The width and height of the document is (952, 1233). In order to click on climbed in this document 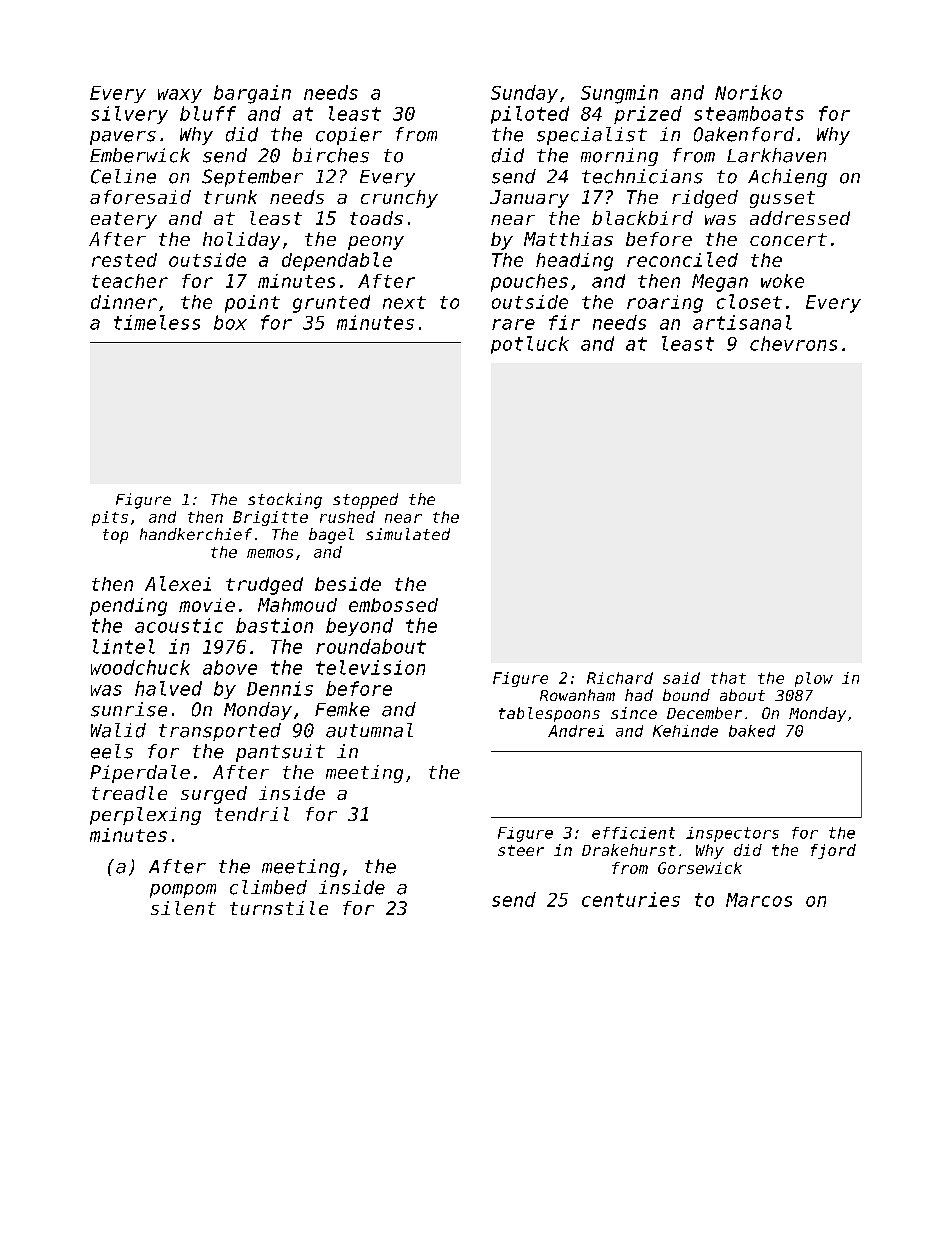, I will do `click(268, 887)`.
